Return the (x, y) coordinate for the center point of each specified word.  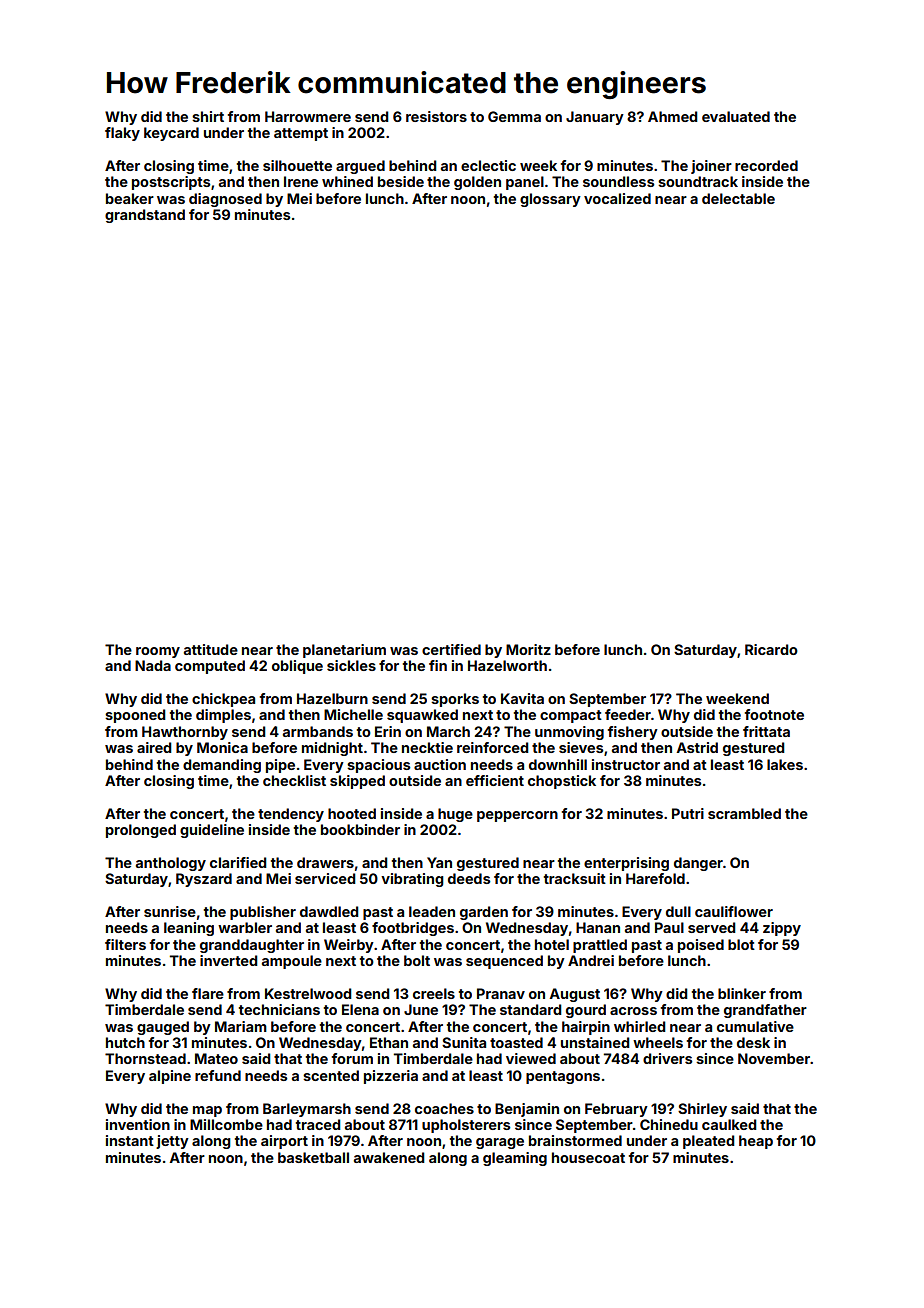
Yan (439, 862)
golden (477, 183)
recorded (766, 165)
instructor (626, 764)
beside (401, 181)
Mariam (241, 1026)
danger (698, 864)
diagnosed (225, 200)
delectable (738, 198)
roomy (158, 652)
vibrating (412, 880)
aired (154, 747)
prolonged (141, 831)
